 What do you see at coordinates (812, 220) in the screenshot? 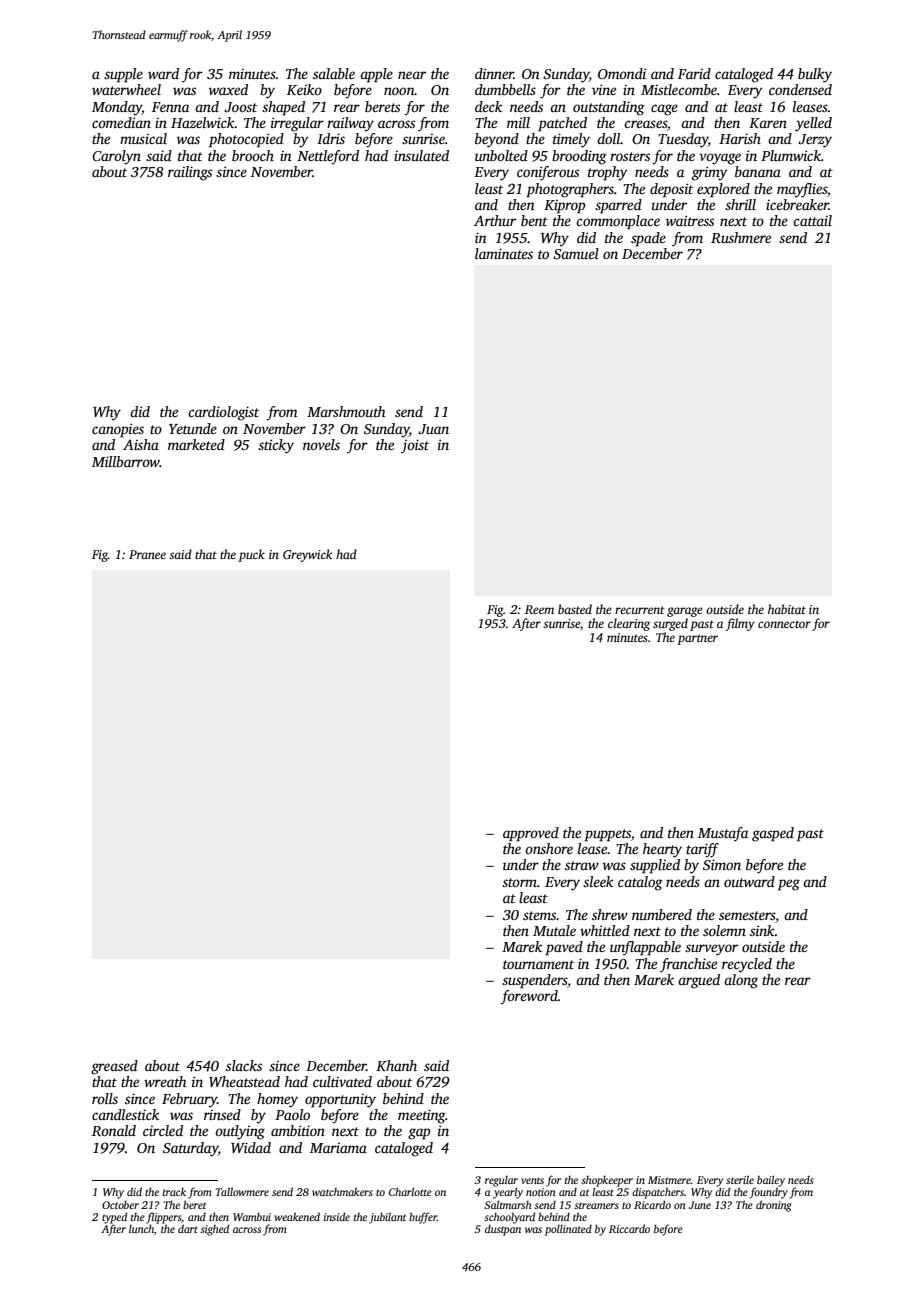
I see `cattail` at bounding box center [812, 220].
